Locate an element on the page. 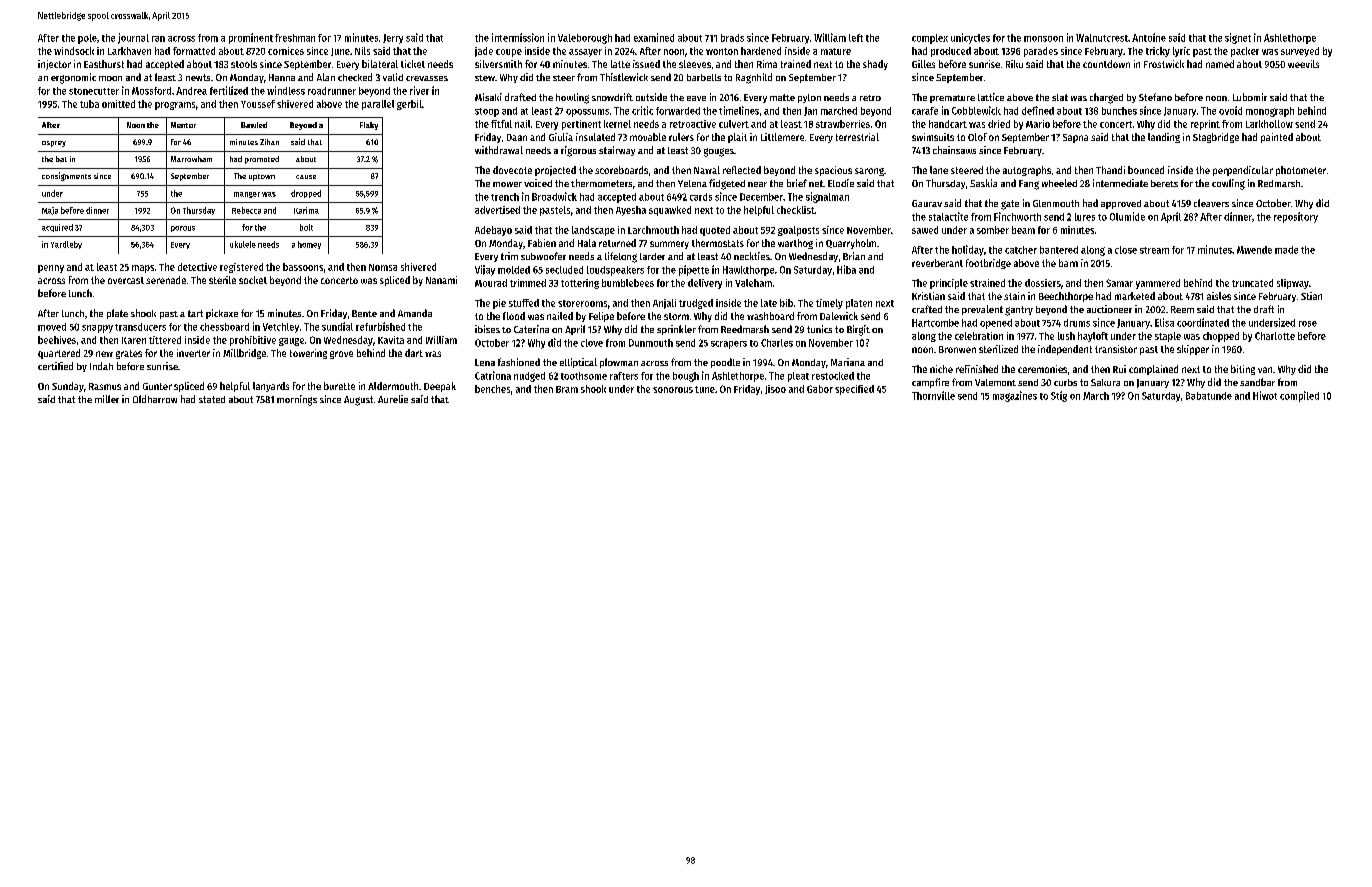  Babatunde is located at coordinates (1209, 396).
